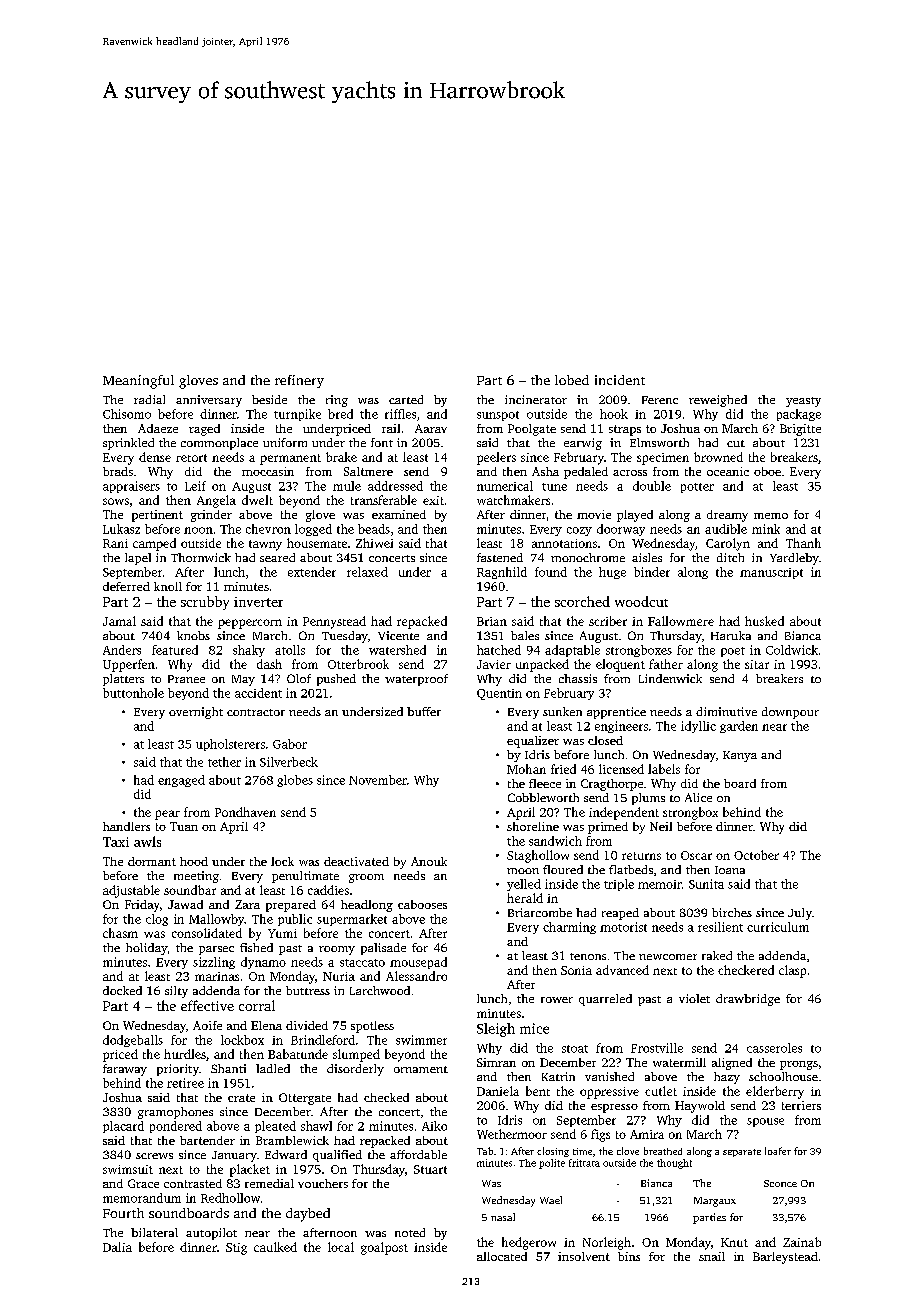 The image size is (924, 1308). Describe the element at coordinates (663, 1151) in the screenshot. I see `breathed` at that location.
